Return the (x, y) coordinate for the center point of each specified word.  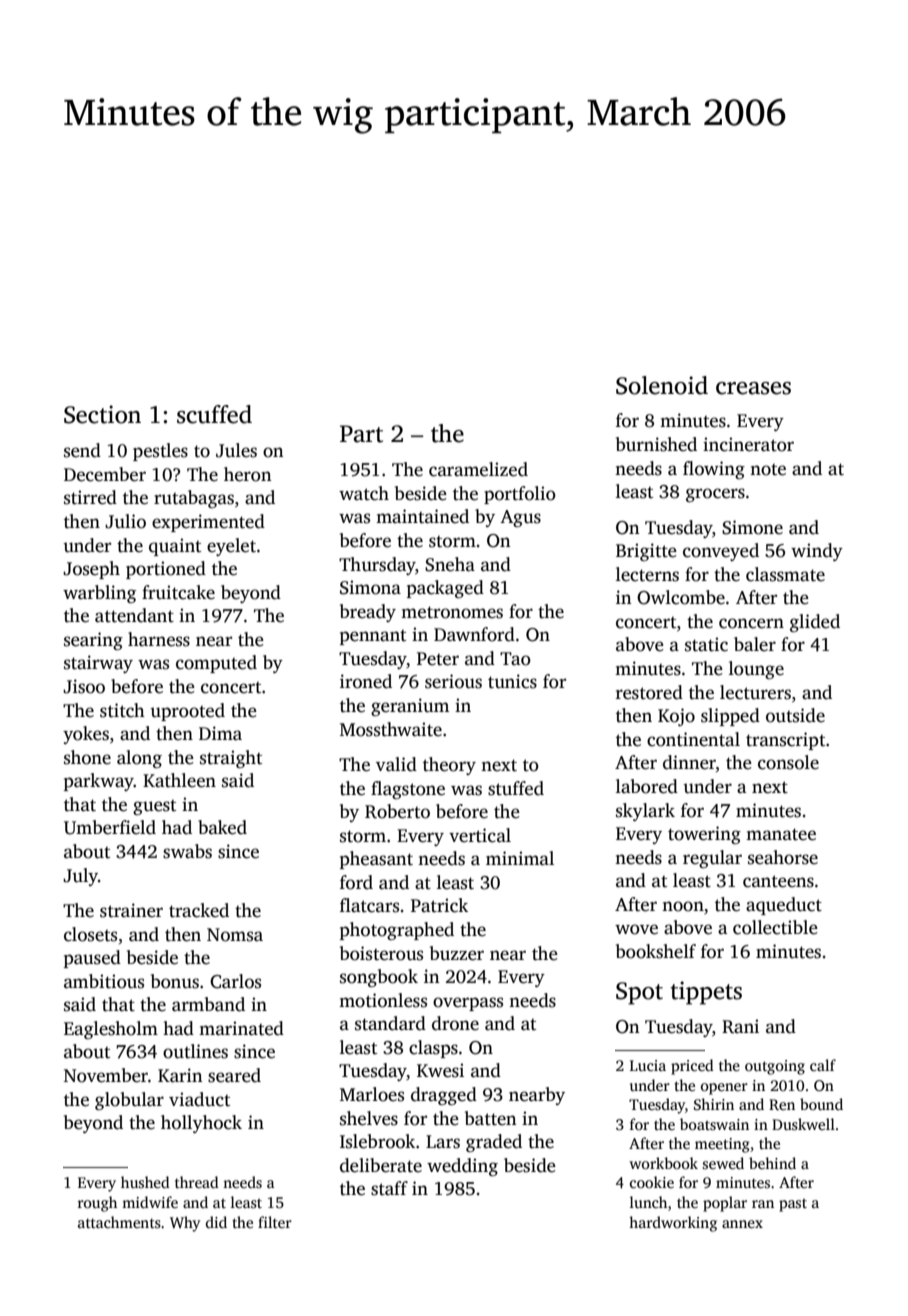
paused (92, 959)
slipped (730, 717)
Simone (752, 527)
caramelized (478, 469)
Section (102, 414)
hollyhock (201, 1124)
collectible (775, 927)
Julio (125, 521)
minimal (520, 858)
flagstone (408, 790)
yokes (86, 735)
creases (753, 388)
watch (364, 493)
